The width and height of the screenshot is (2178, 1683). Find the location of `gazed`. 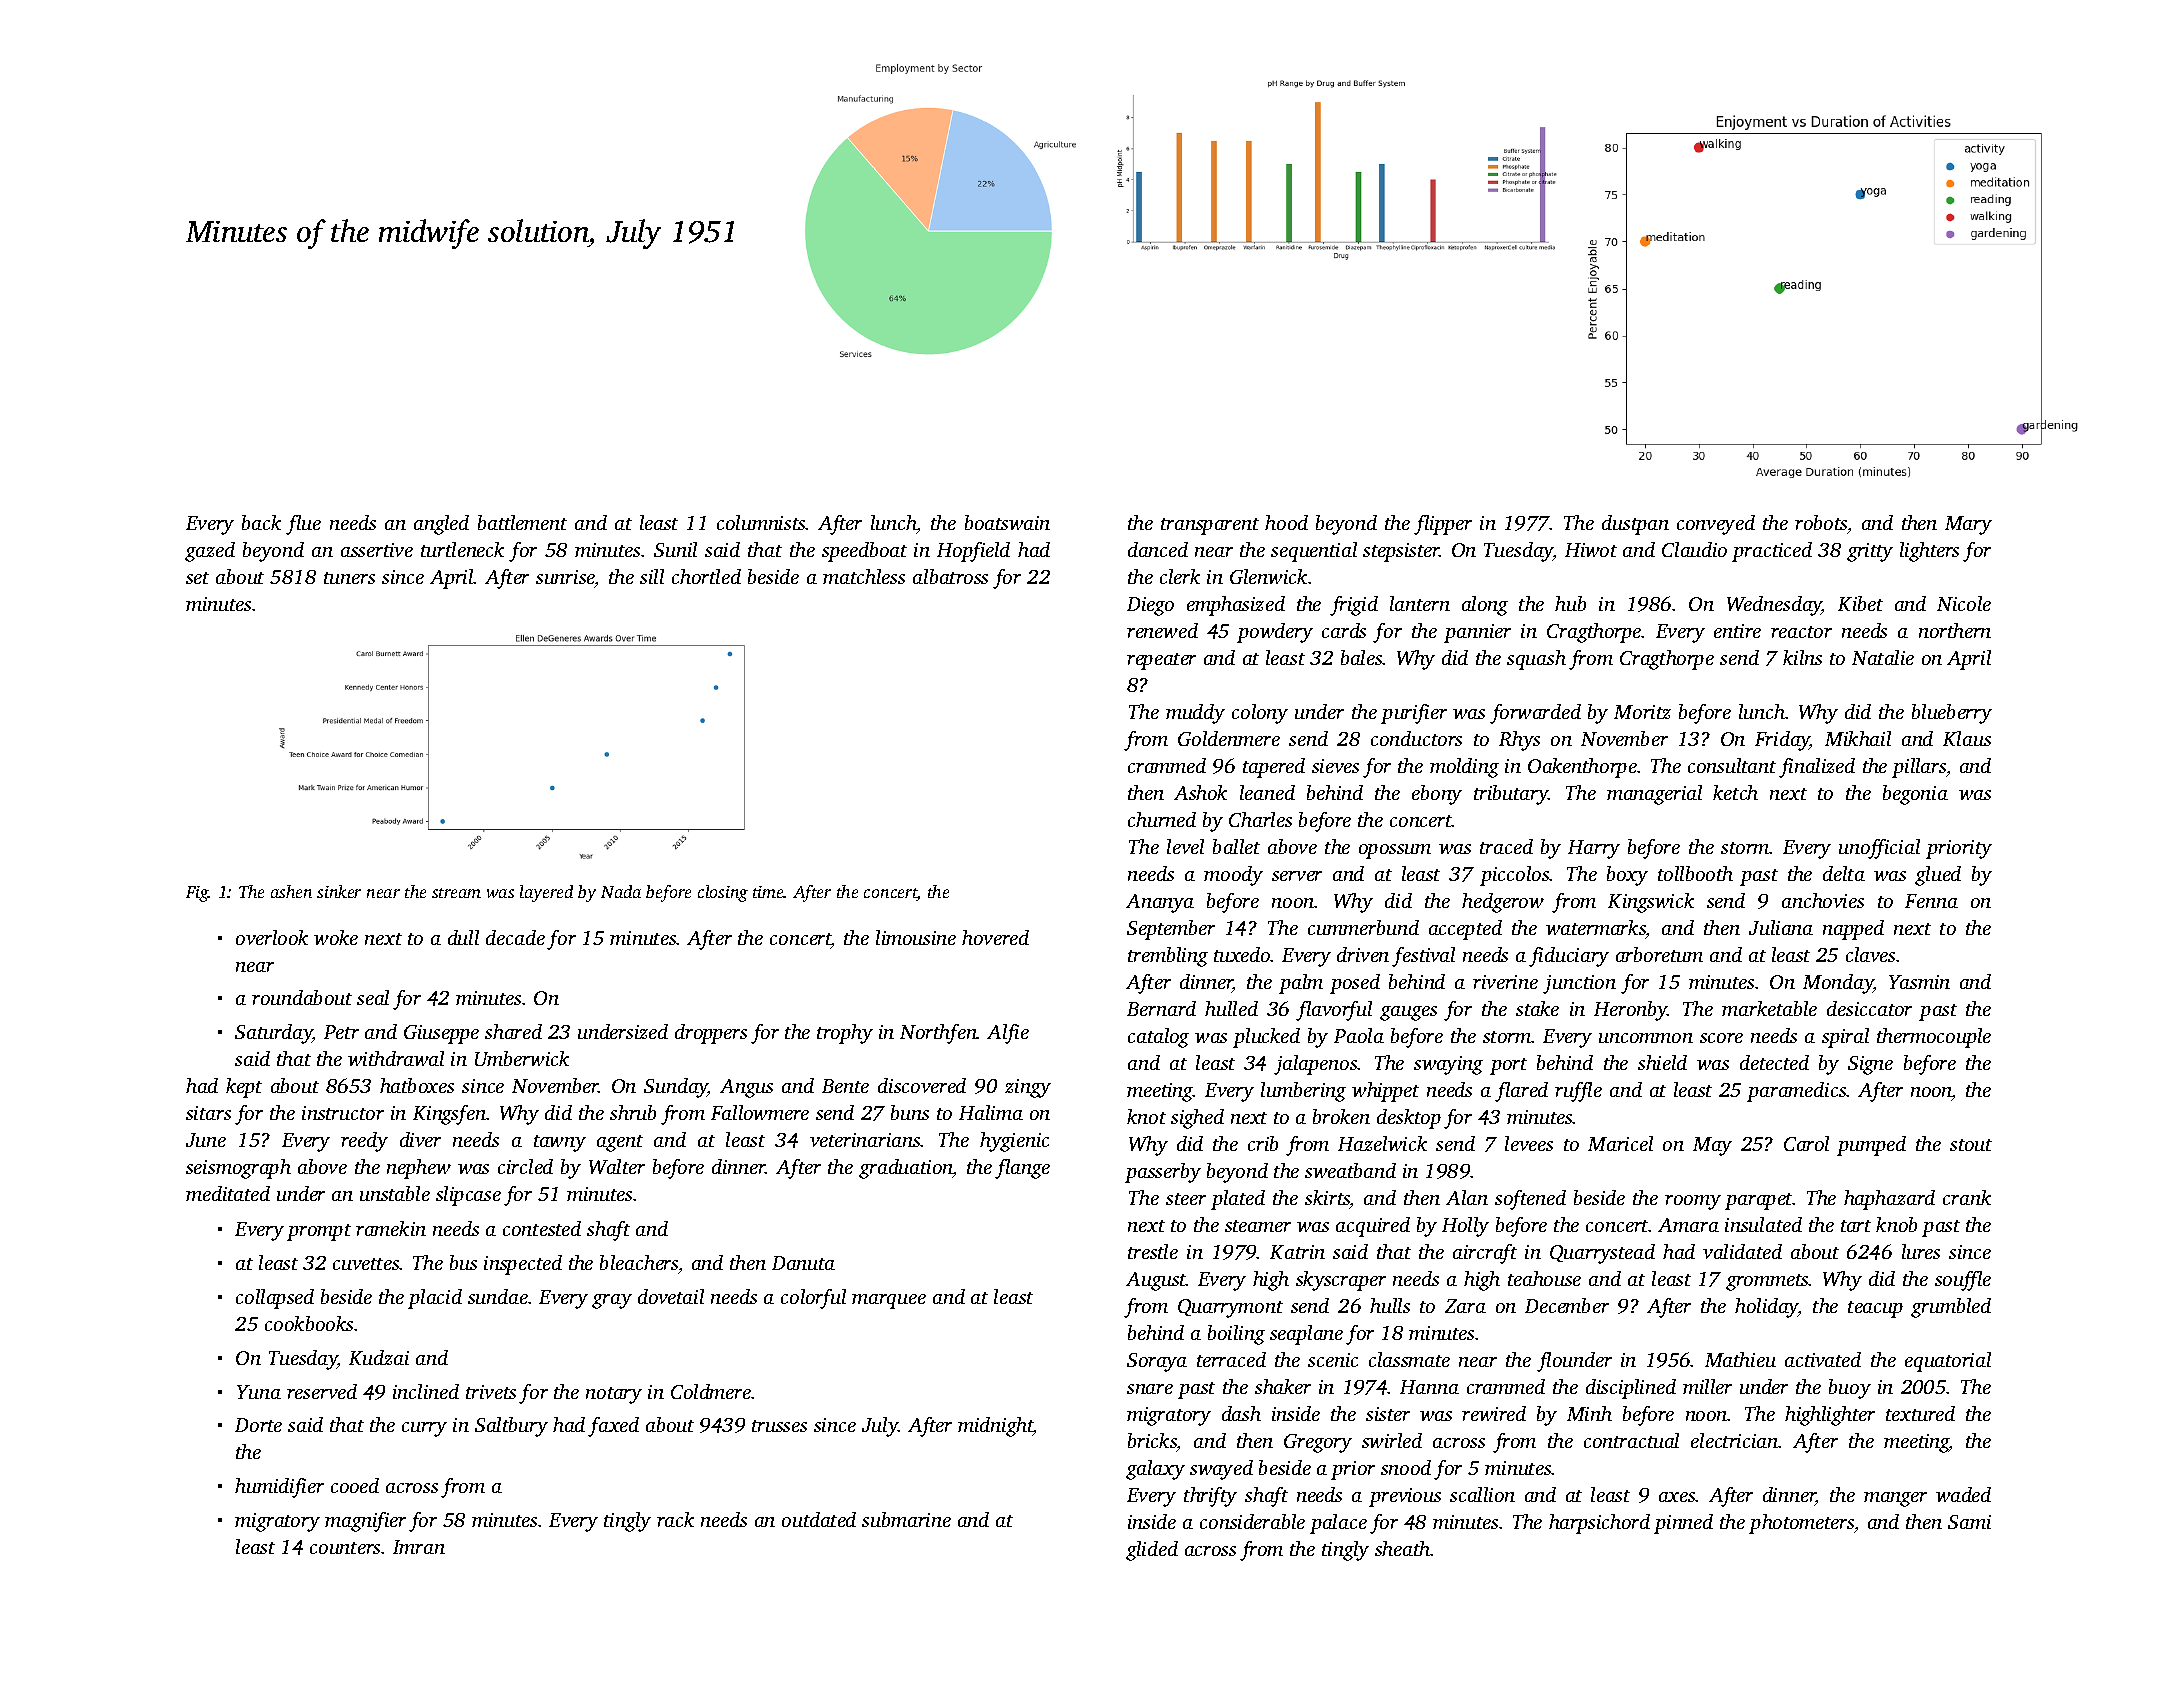

gazed is located at coordinates (210, 552).
